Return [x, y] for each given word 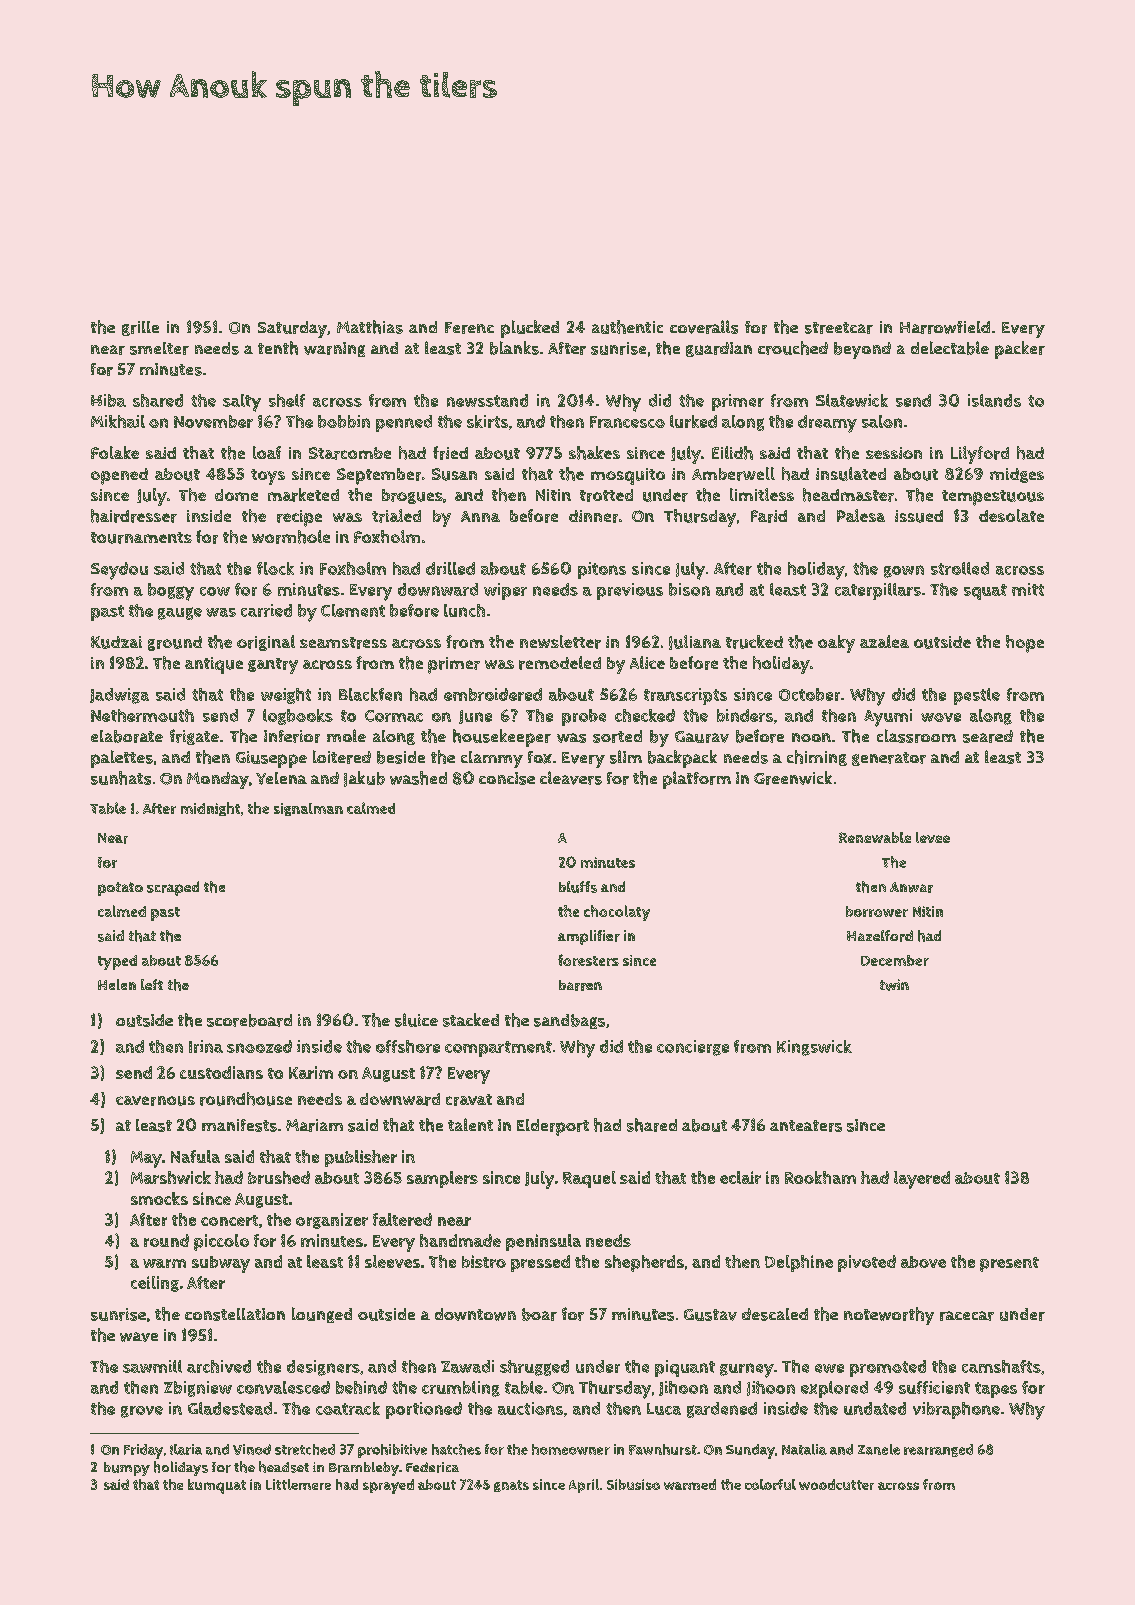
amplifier [589, 937]
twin [894, 985]
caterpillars [878, 591]
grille [140, 328]
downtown [475, 1314]
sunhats [121, 778]
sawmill [152, 1366]
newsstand [487, 400]
